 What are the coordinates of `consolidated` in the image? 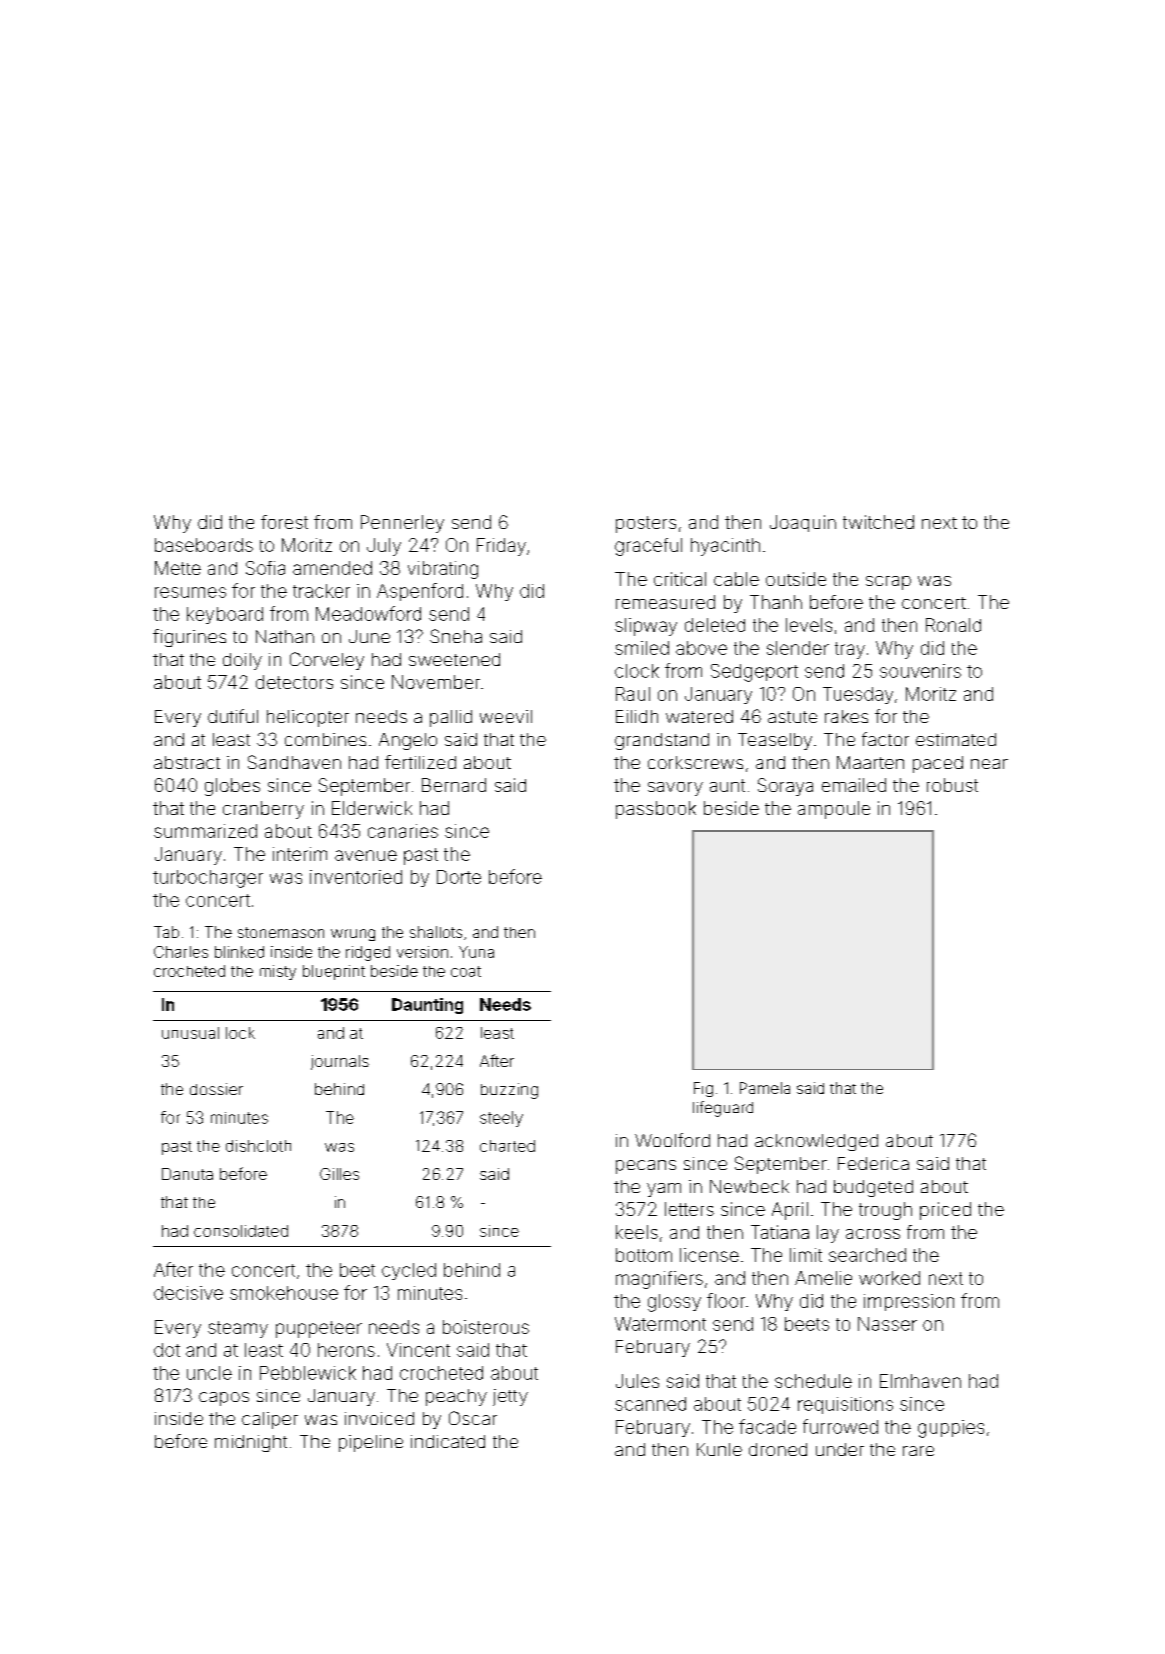 It's located at (241, 1231).
